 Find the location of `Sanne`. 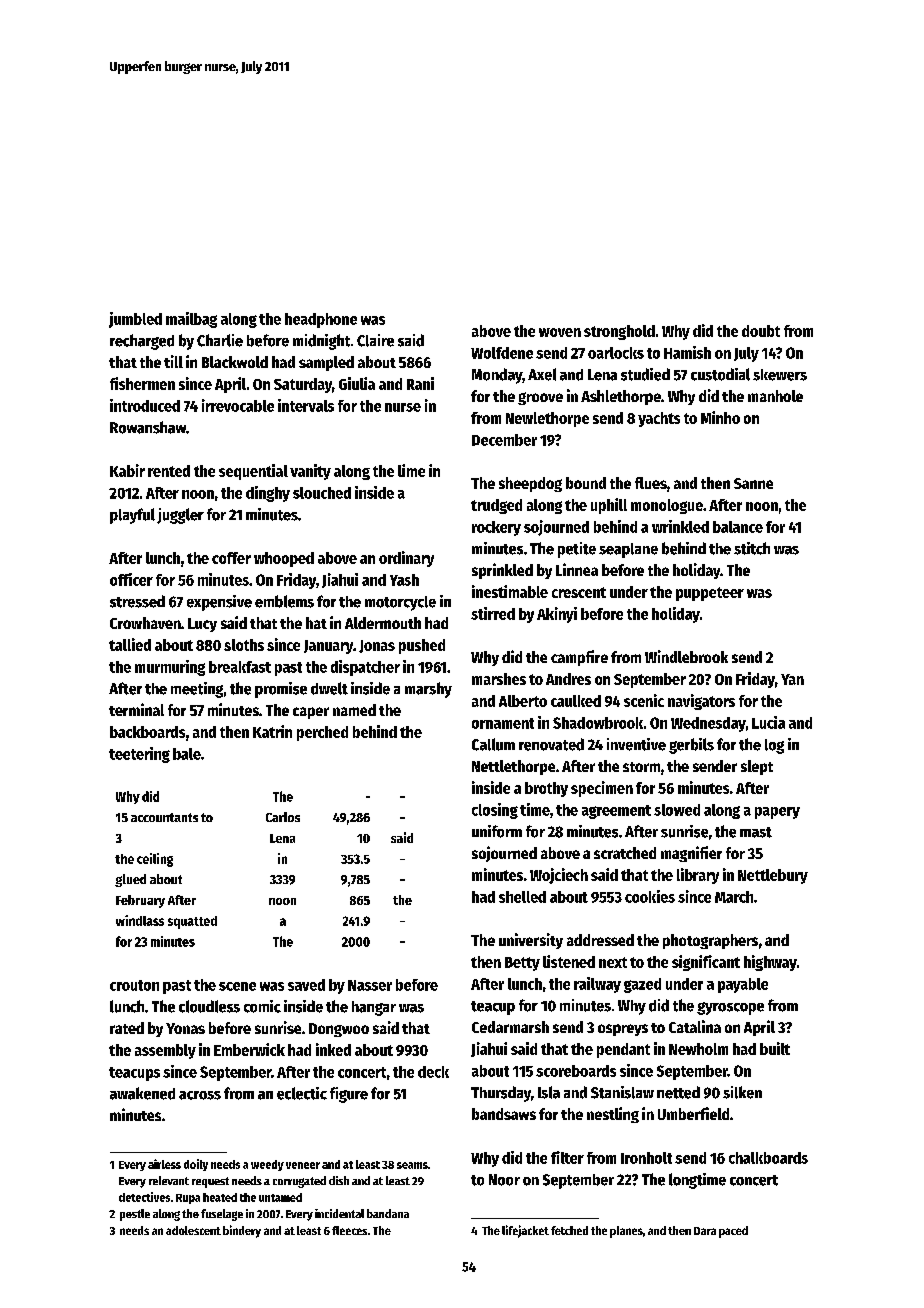

Sanne is located at coordinates (753, 483).
